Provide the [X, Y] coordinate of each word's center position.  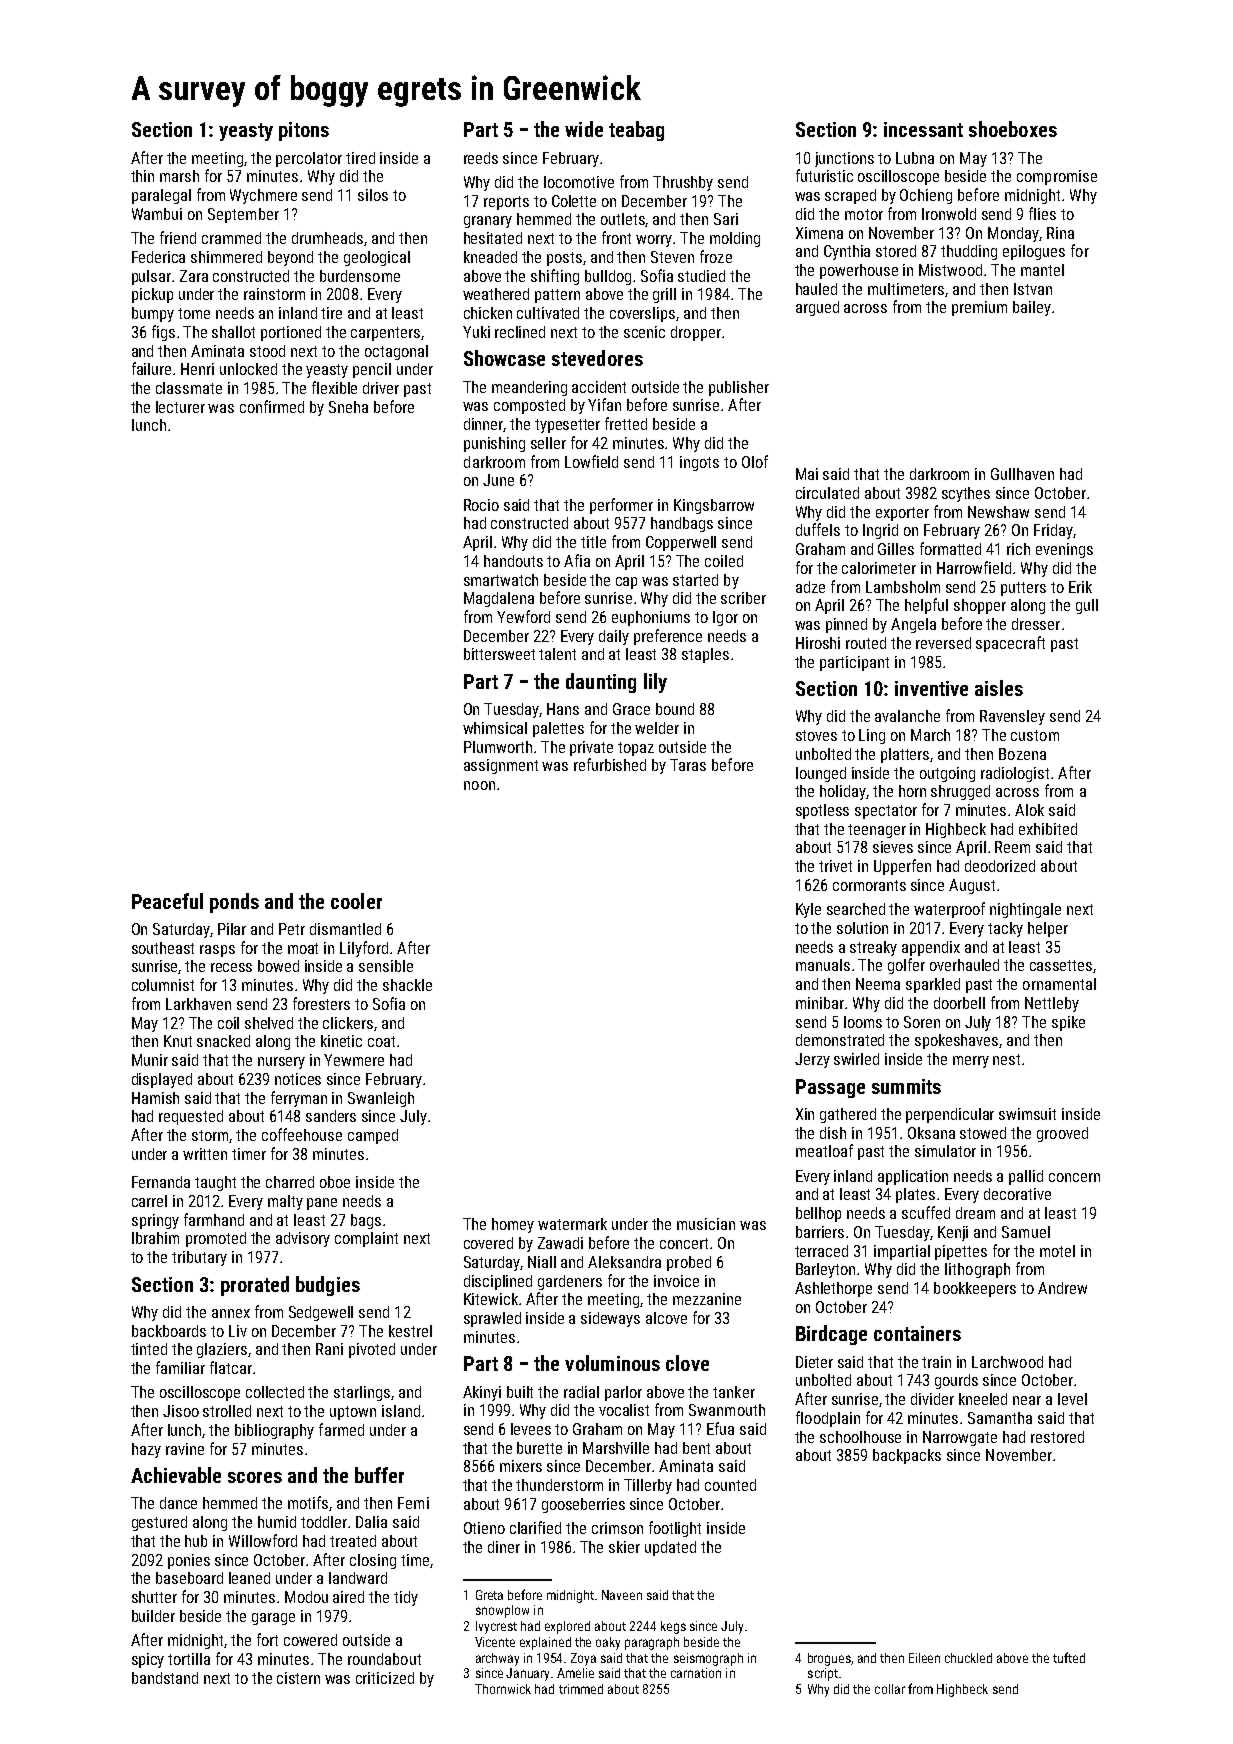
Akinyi [482, 1393]
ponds [234, 903]
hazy [146, 1450]
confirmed [272, 406]
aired [348, 1597]
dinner [484, 425]
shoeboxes [1013, 129]
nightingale [1025, 910]
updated [670, 1548]
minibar [820, 1003]
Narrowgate [960, 1438]
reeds [481, 158]
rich [1018, 549]
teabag [636, 131]
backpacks [907, 1456]
